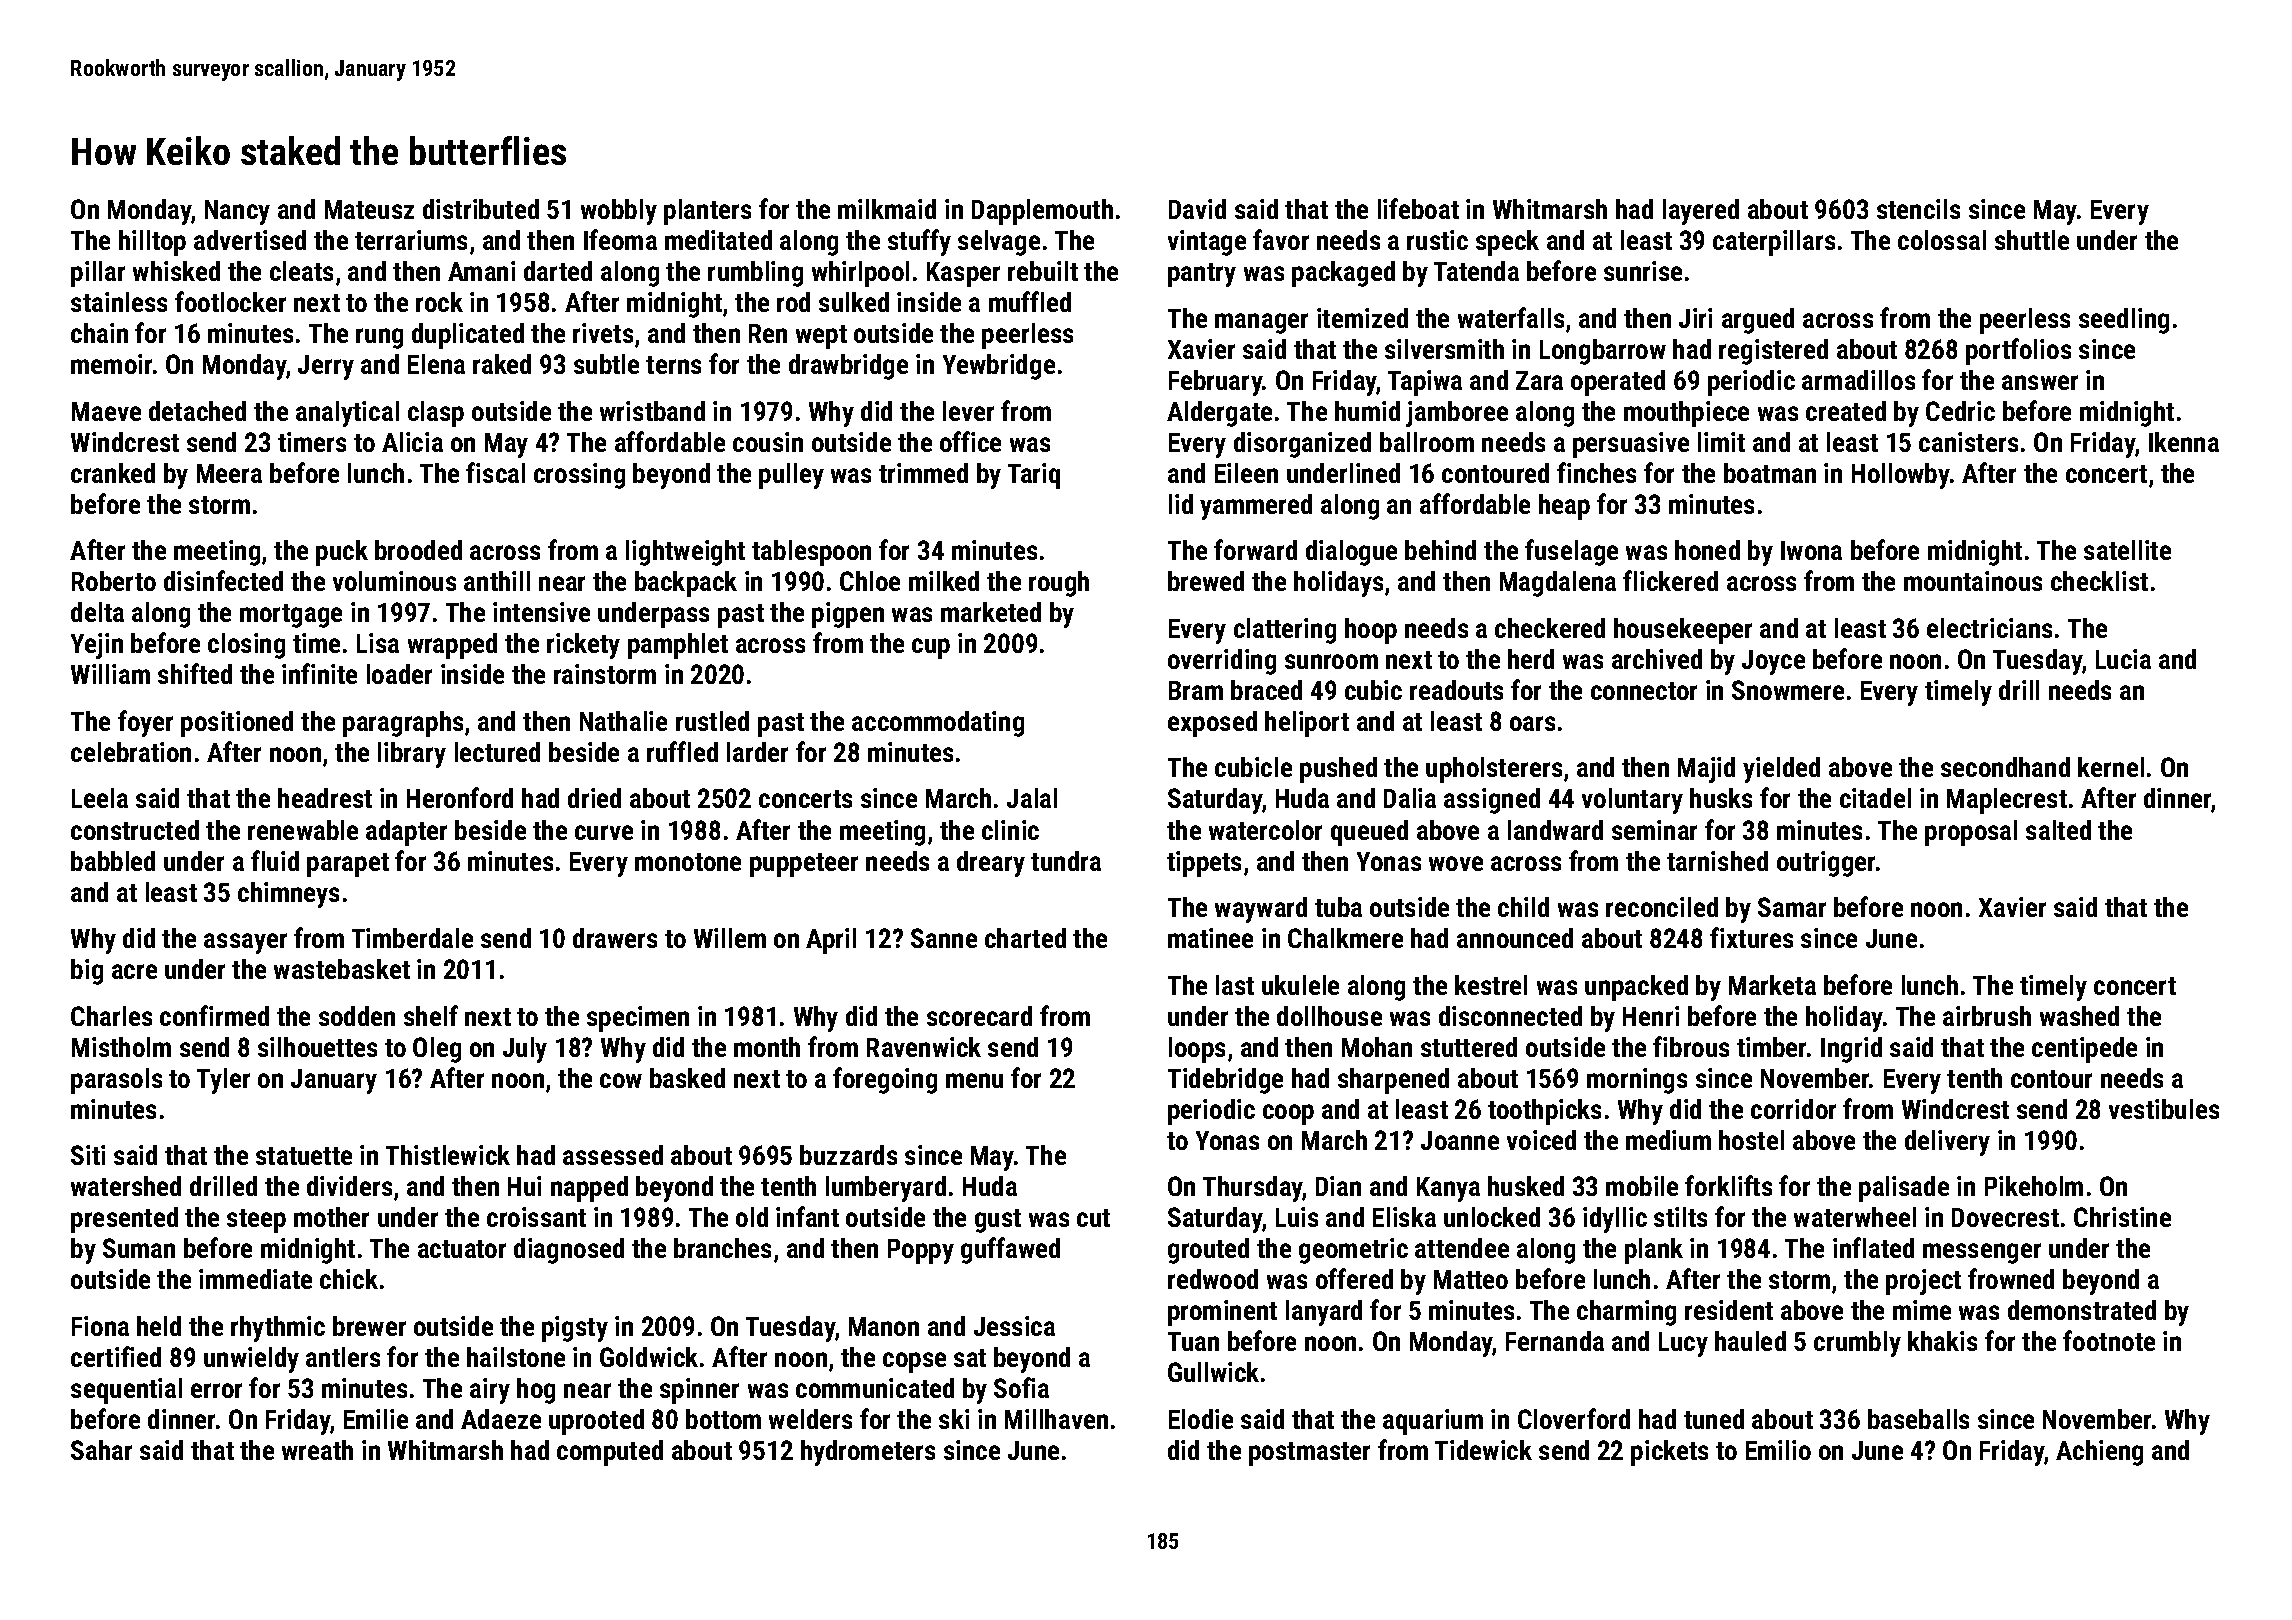 The height and width of the screenshot is (1620, 2292). I want to click on Chloe, so click(870, 581).
